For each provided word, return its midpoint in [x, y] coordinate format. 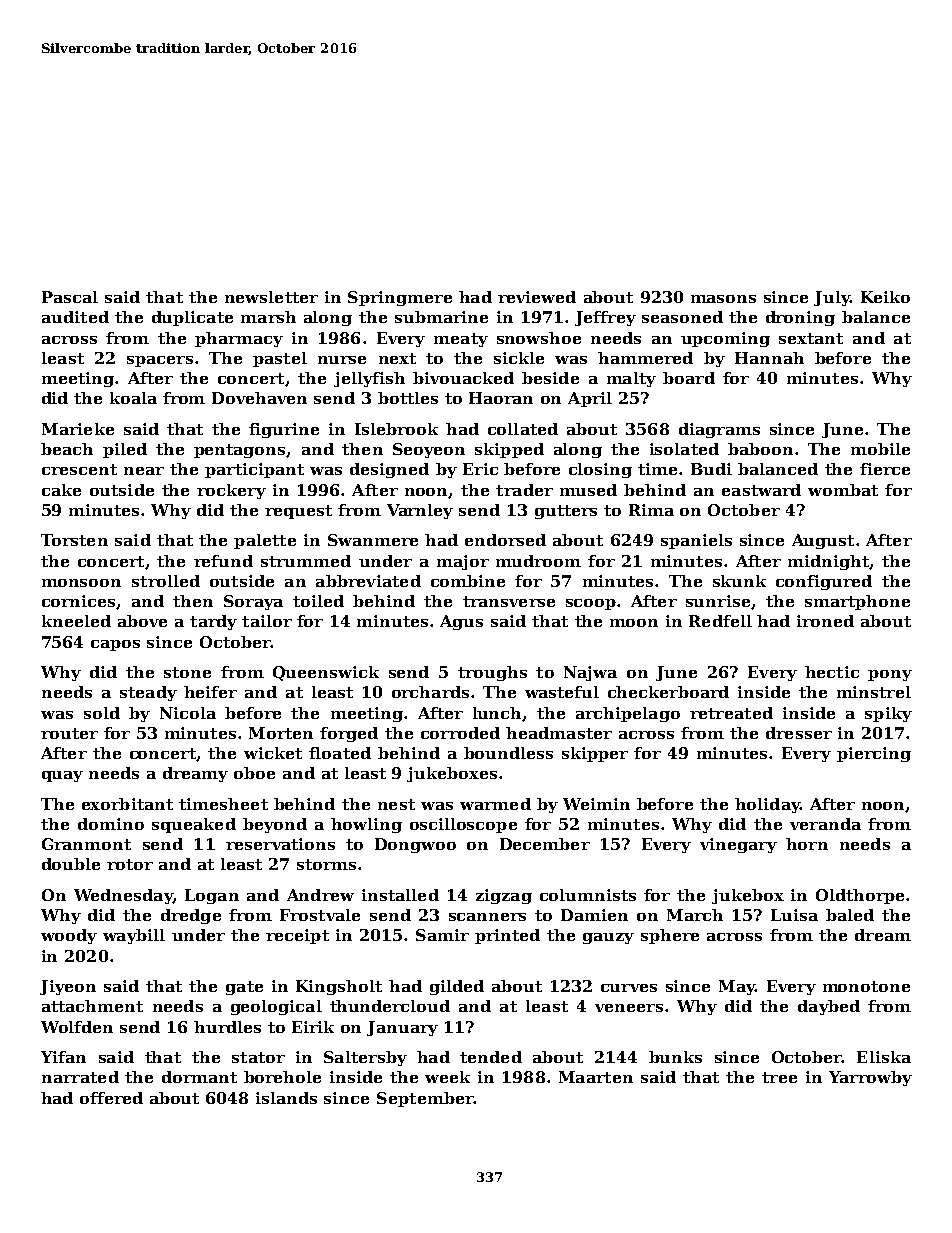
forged [349, 734]
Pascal [70, 297]
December [545, 844]
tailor [267, 621]
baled [850, 915]
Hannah [769, 358]
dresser [799, 733]
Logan [212, 896]
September [425, 1099]
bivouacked [463, 378]
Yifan [63, 1057]
